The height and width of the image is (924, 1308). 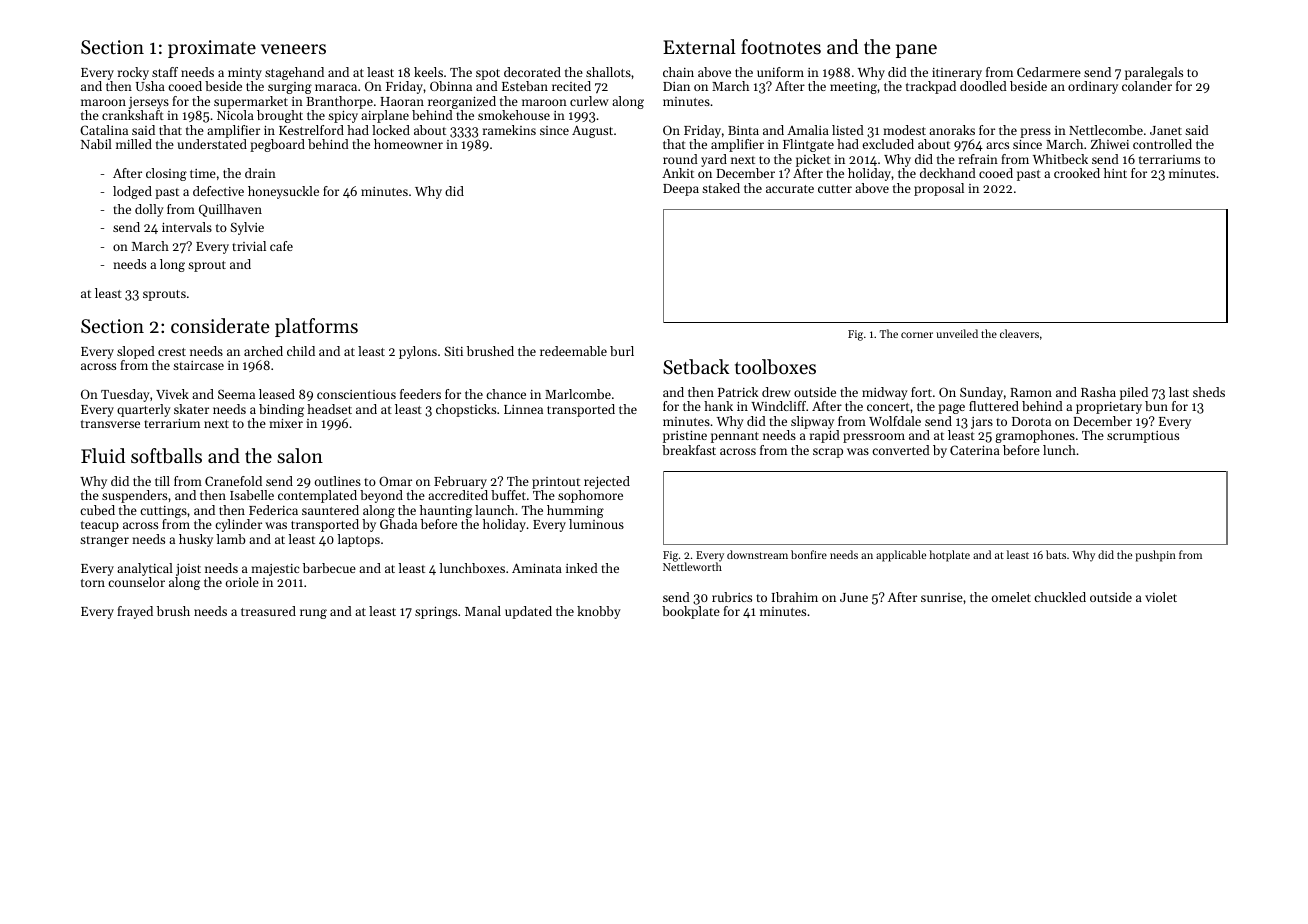 I want to click on chance, so click(x=506, y=394).
